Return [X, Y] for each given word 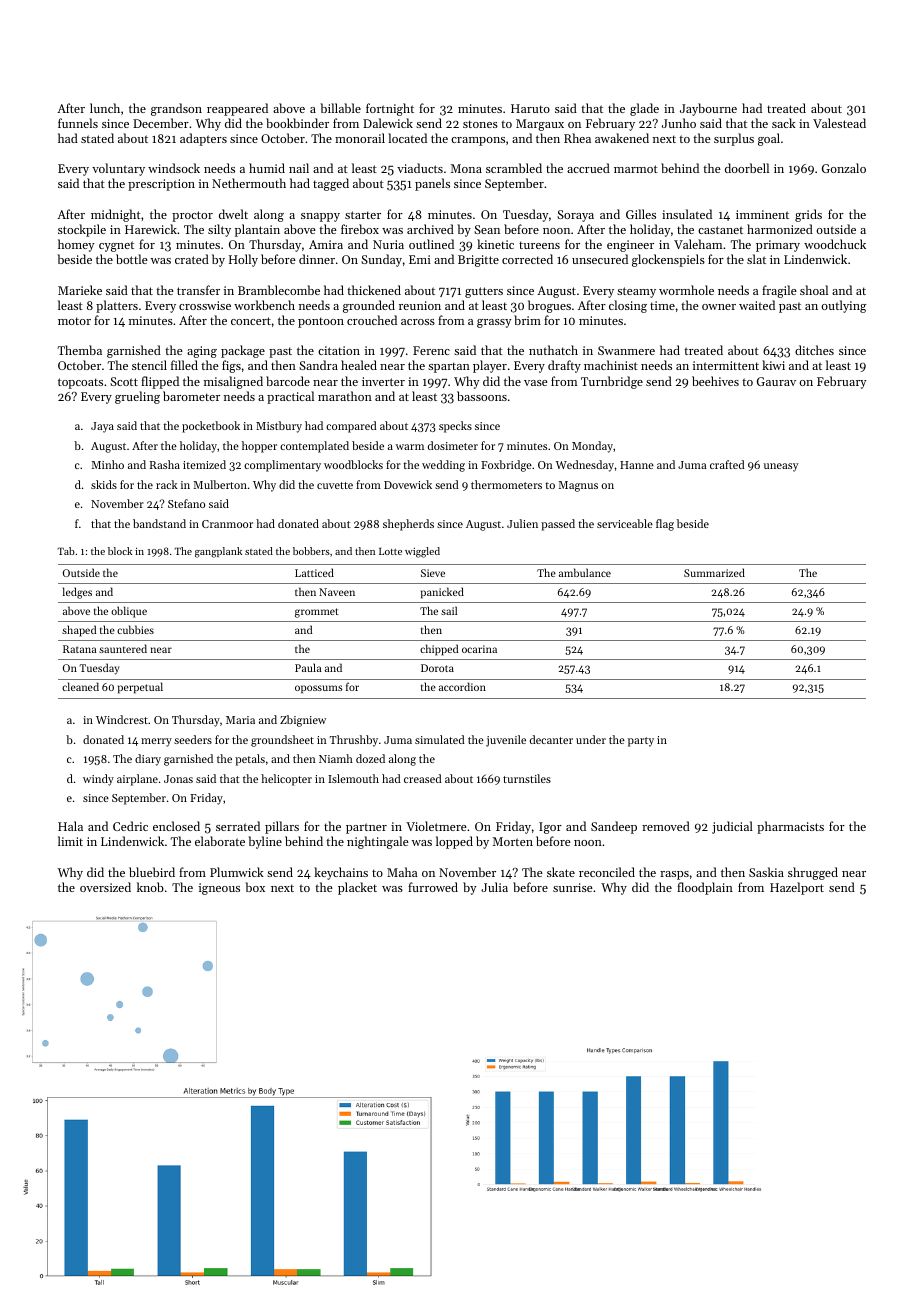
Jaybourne [708, 109]
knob [150, 887]
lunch [105, 108]
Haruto [530, 108]
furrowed [433, 887]
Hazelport [797, 888]
